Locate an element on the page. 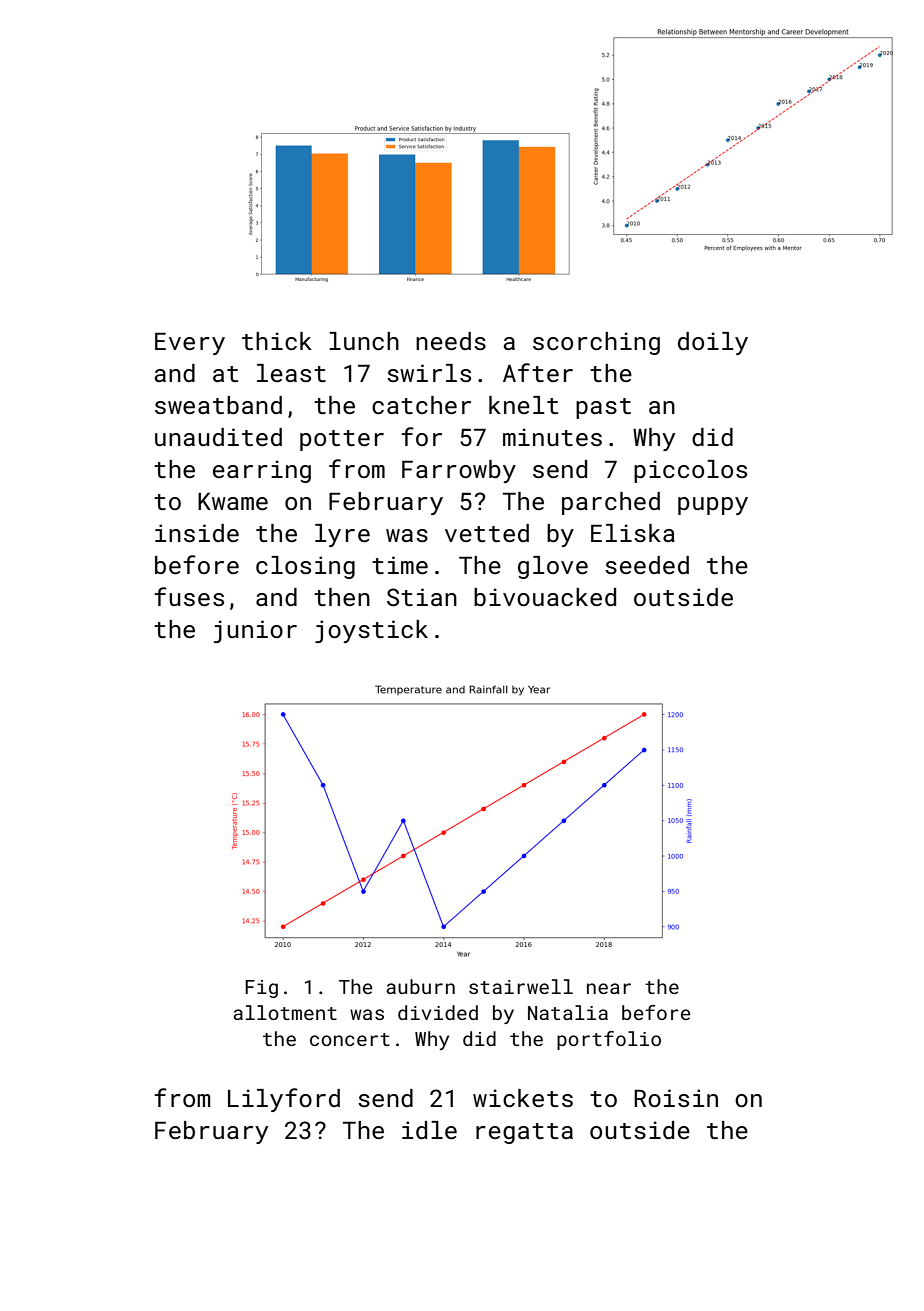  vetted is located at coordinates (487, 533).
